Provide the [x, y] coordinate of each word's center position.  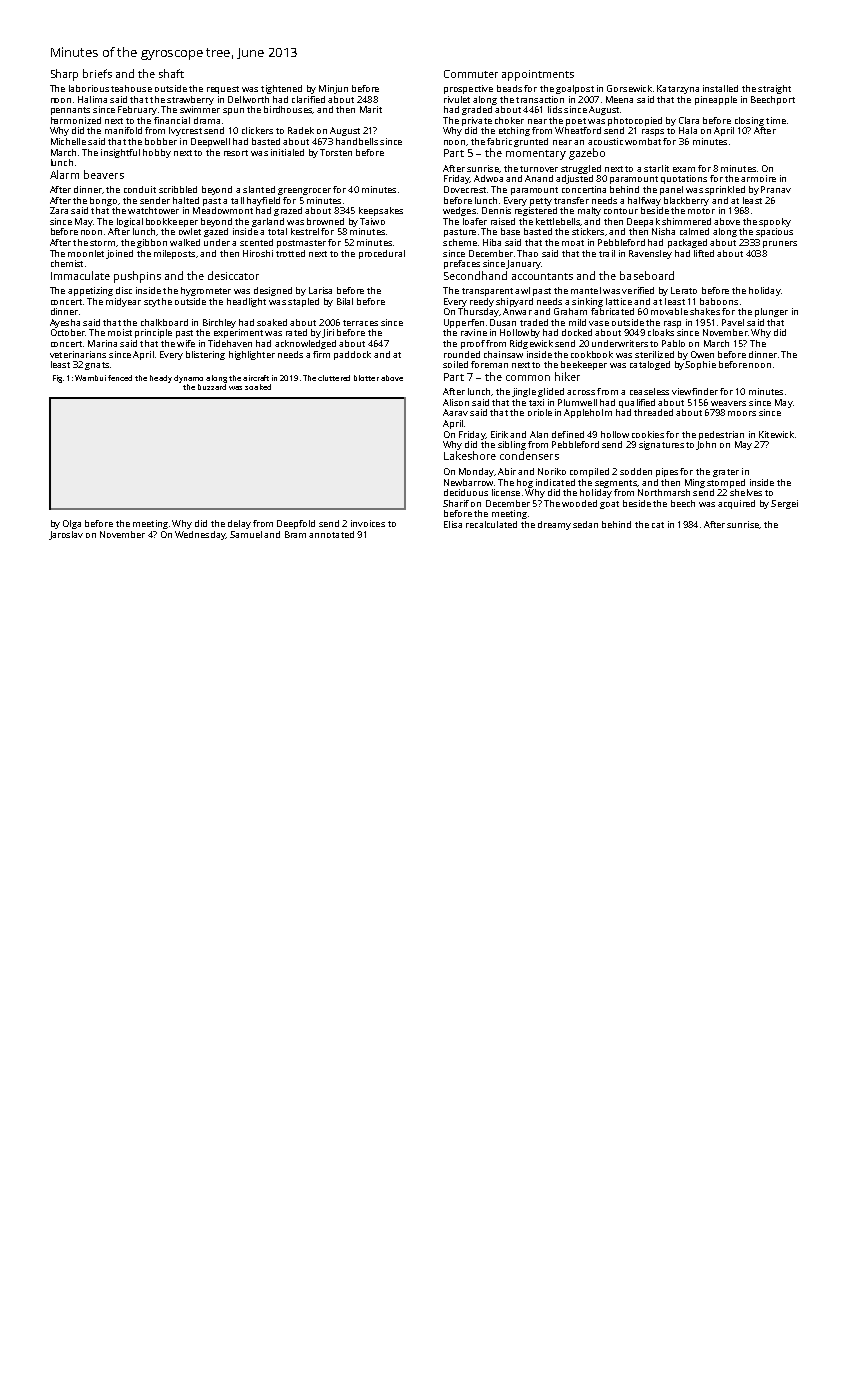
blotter [366, 378]
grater [726, 473]
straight [774, 89]
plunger [771, 312]
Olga [72, 524]
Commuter [471, 74]
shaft [171, 73]
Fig [57, 379]
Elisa [453, 524]
